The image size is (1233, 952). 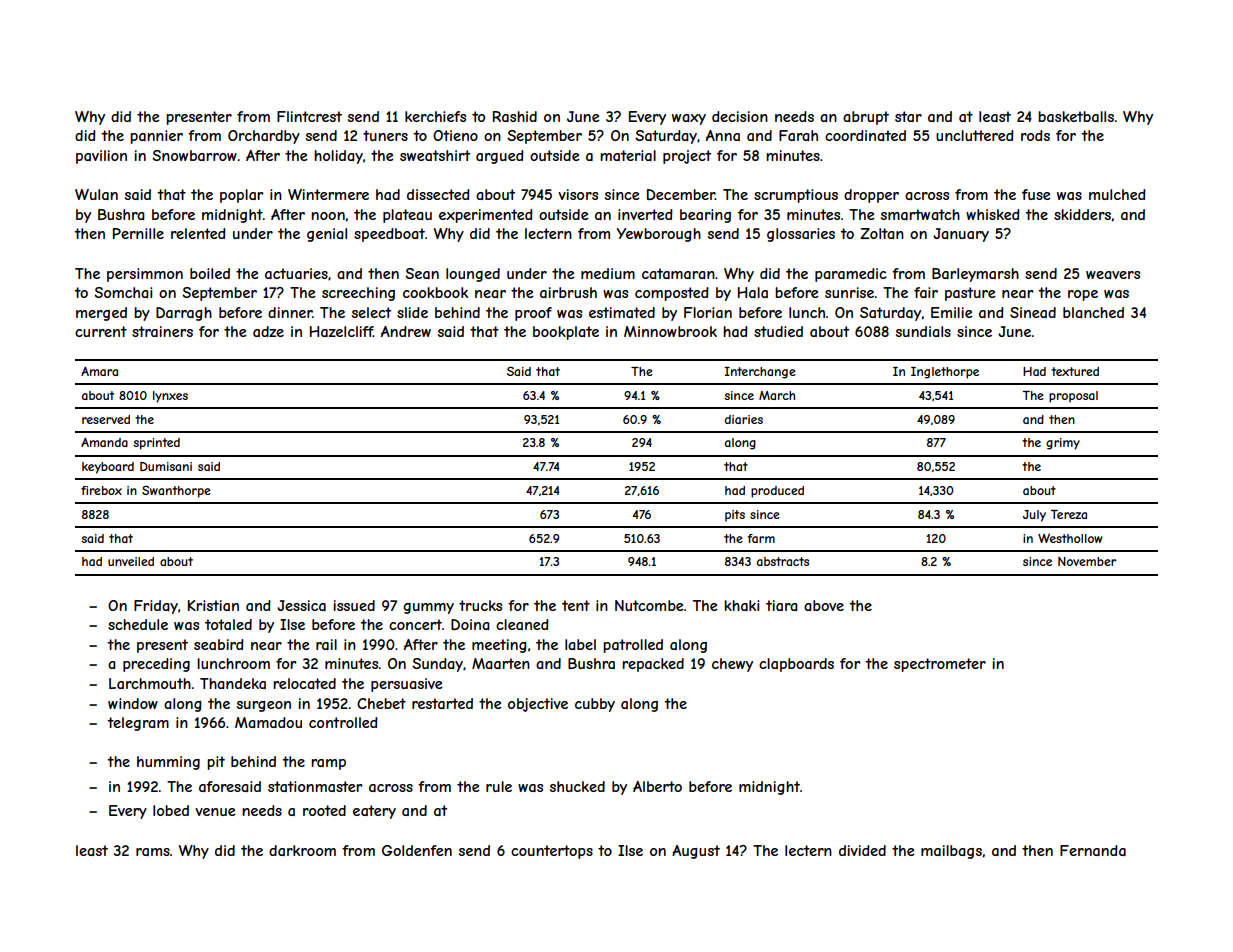 I want to click on Wulan, so click(x=96, y=194).
